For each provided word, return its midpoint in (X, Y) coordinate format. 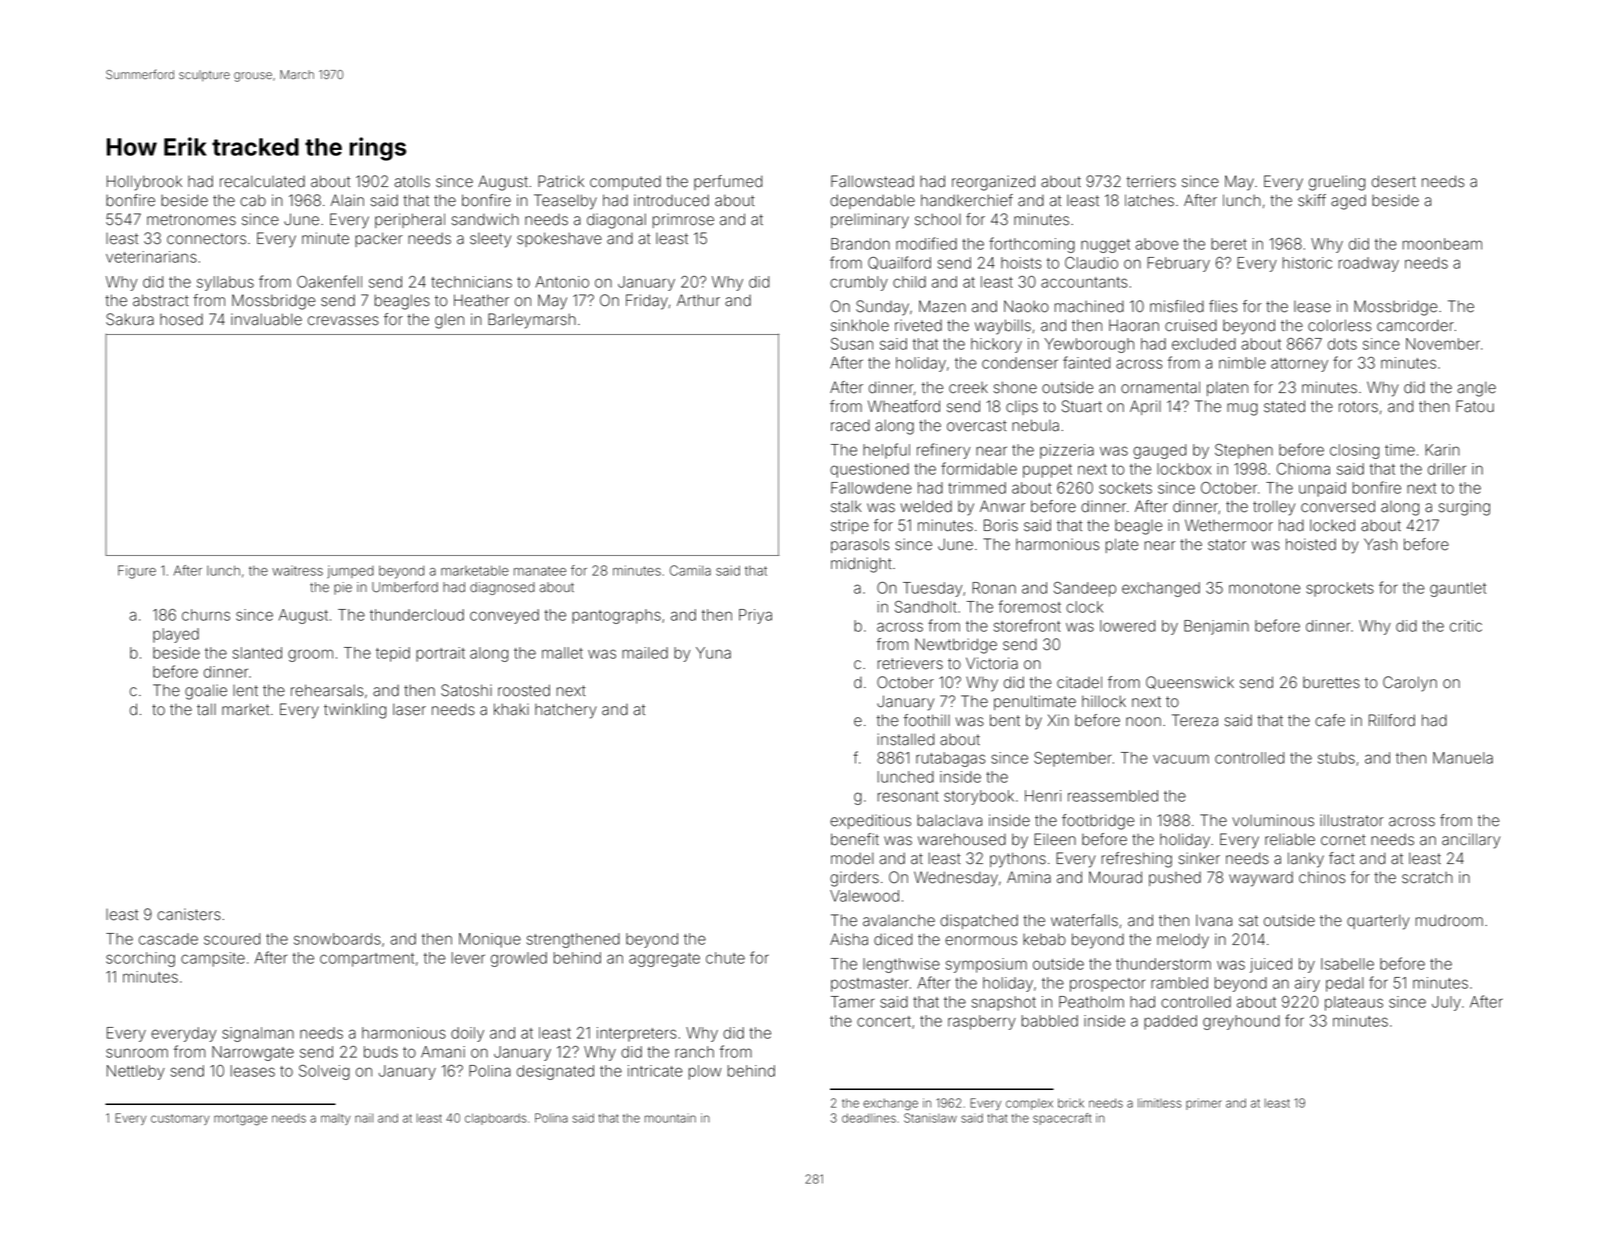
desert (1394, 181)
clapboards (496, 1119)
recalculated (262, 181)
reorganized (993, 183)
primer (1204, 1104)
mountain (670, 1118)
